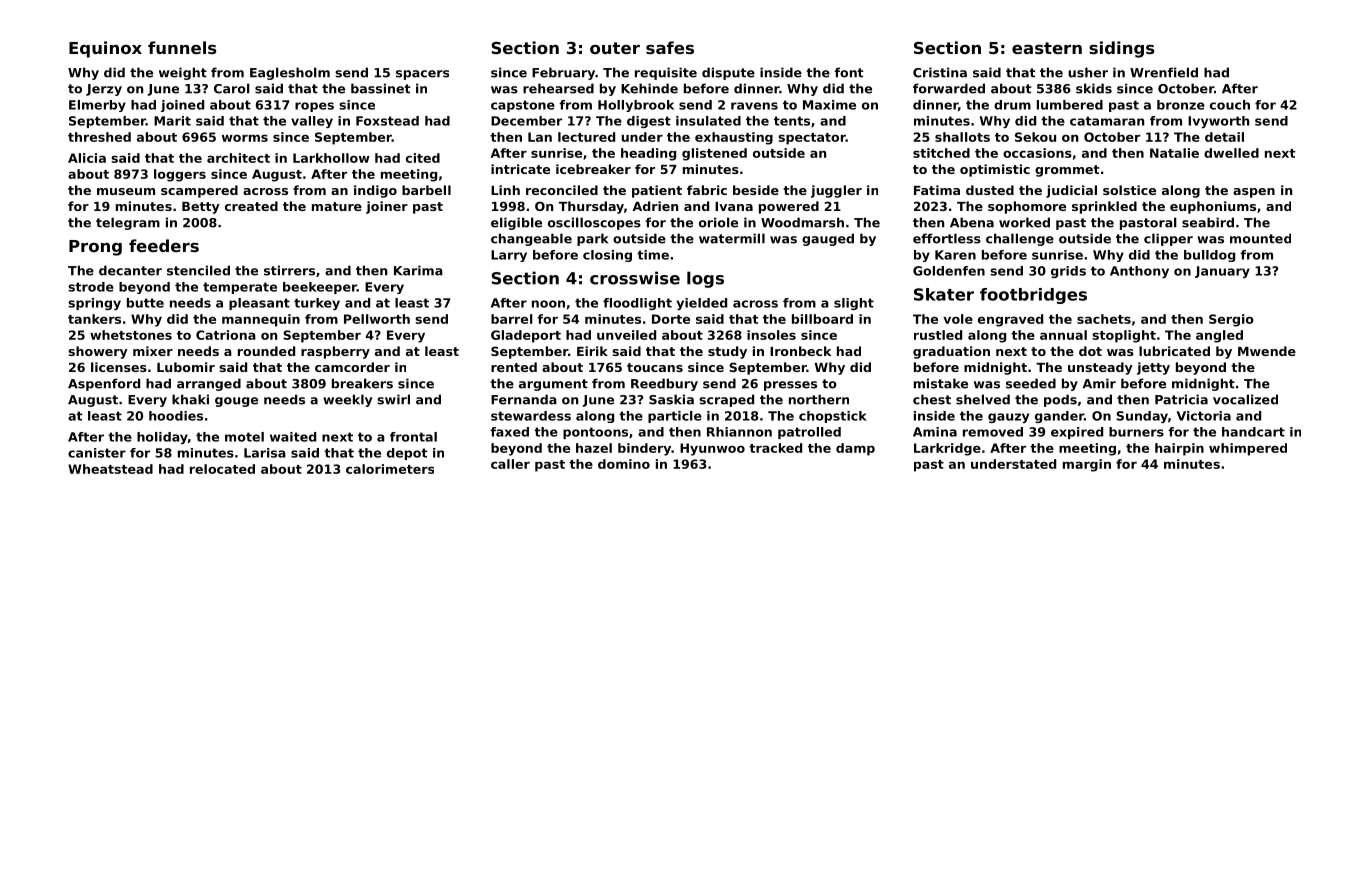 The image size is (1372, 887). What do you see at coordinates (829, 105) in the screenshot?
I see `Maxime` at bounding box center [829, 105].
